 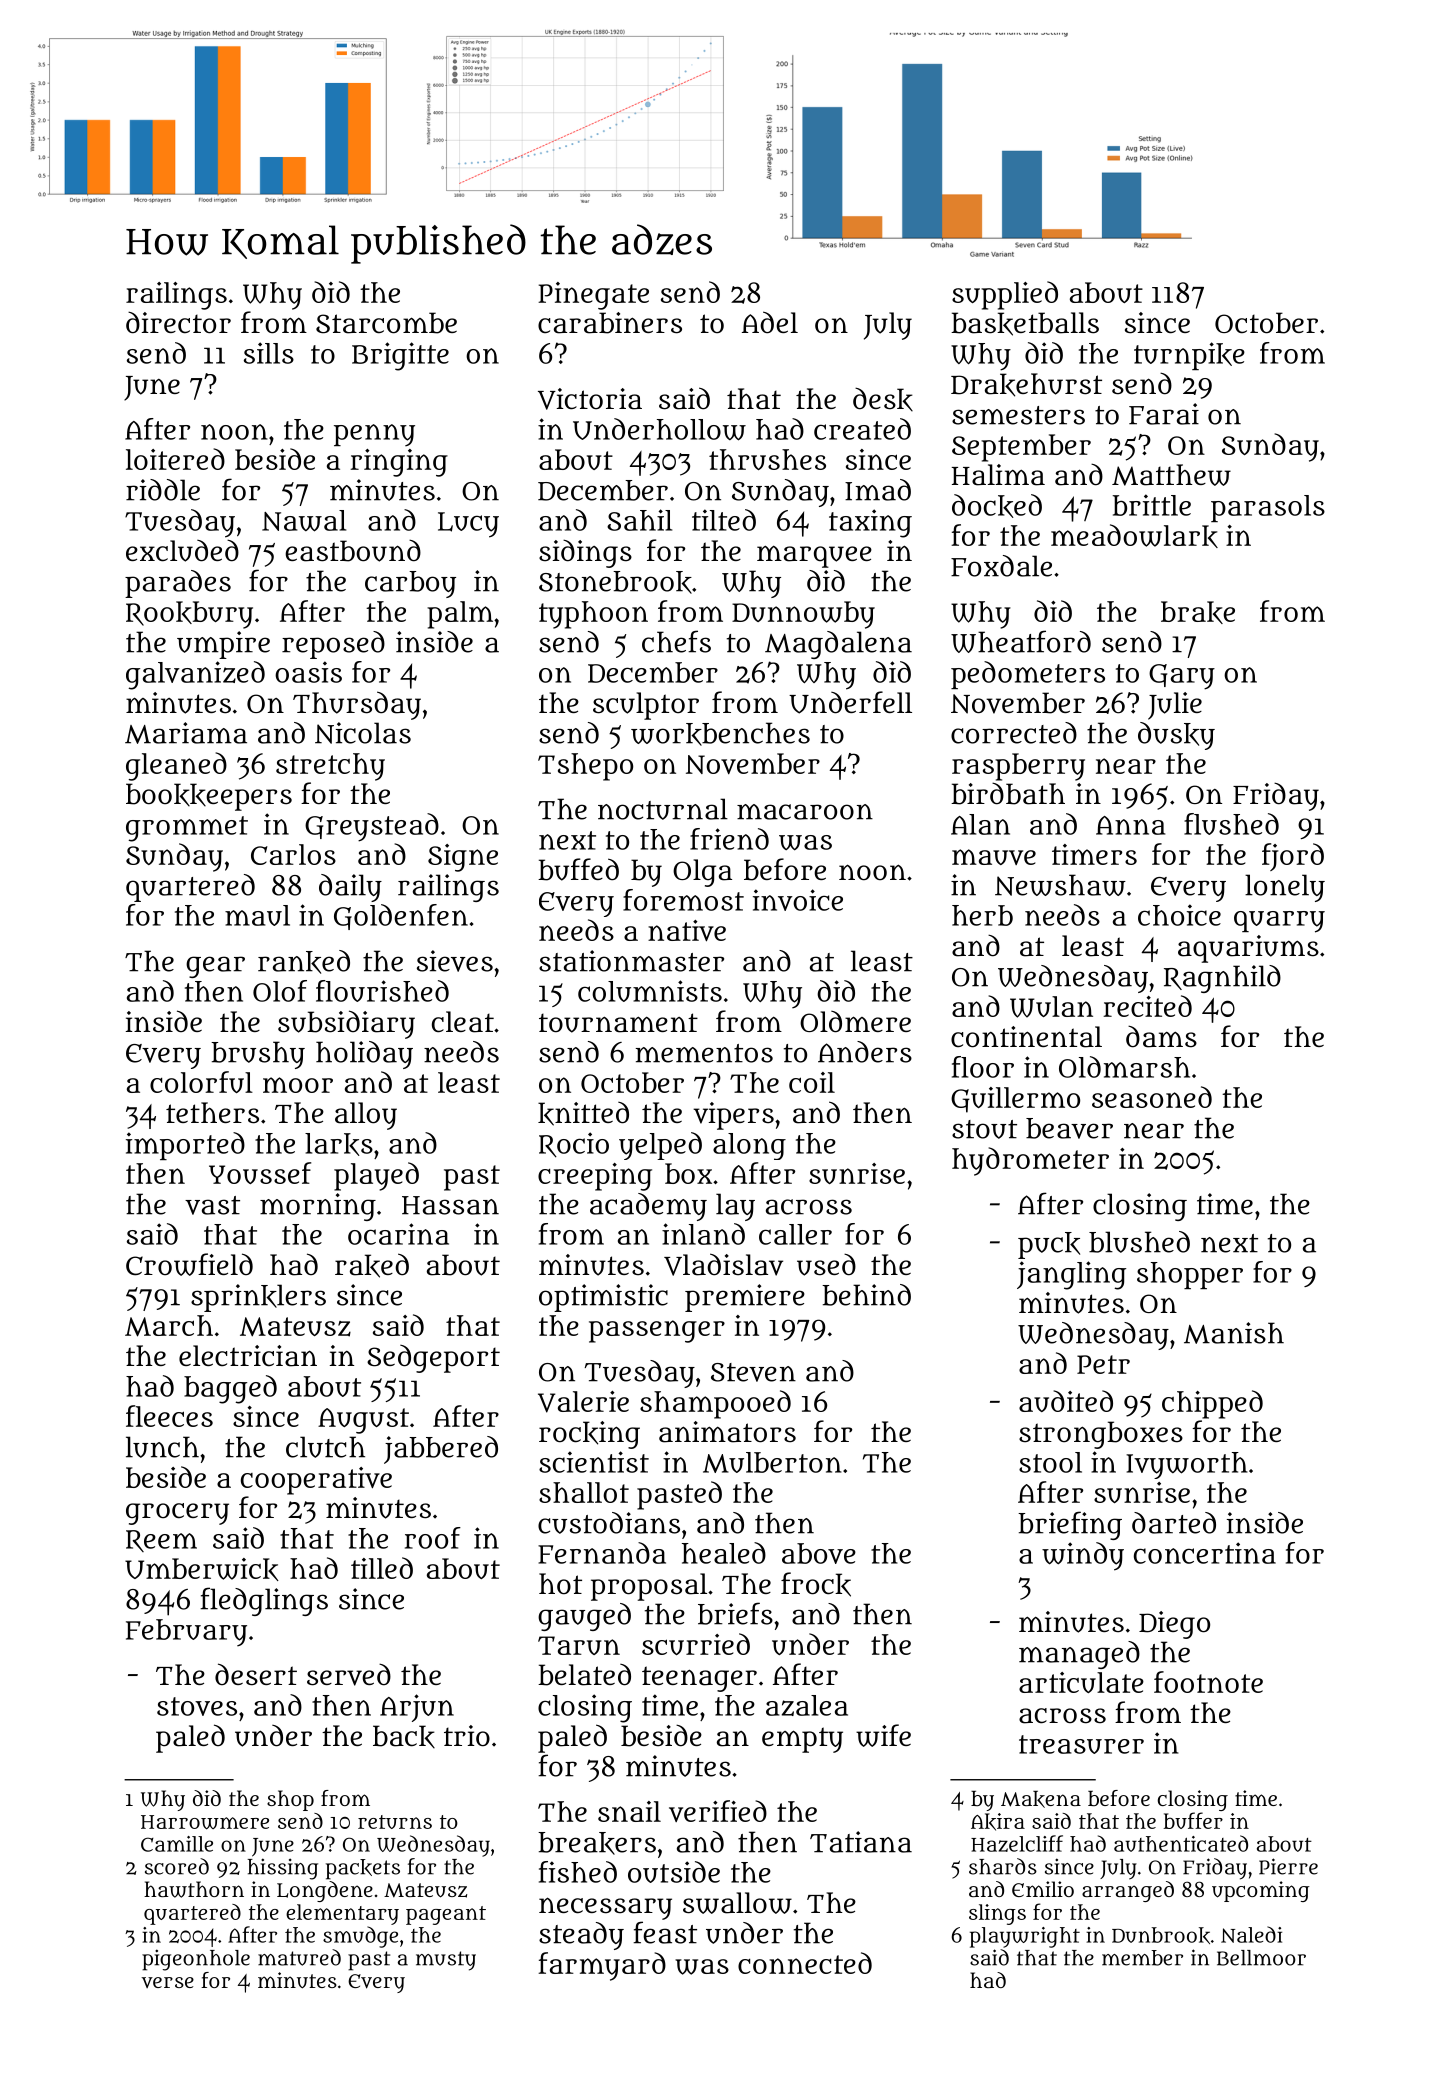 What do you see at coordinates (814, 556) in the screenshot?
I see `marquee` at bounding box center [814, 556].
